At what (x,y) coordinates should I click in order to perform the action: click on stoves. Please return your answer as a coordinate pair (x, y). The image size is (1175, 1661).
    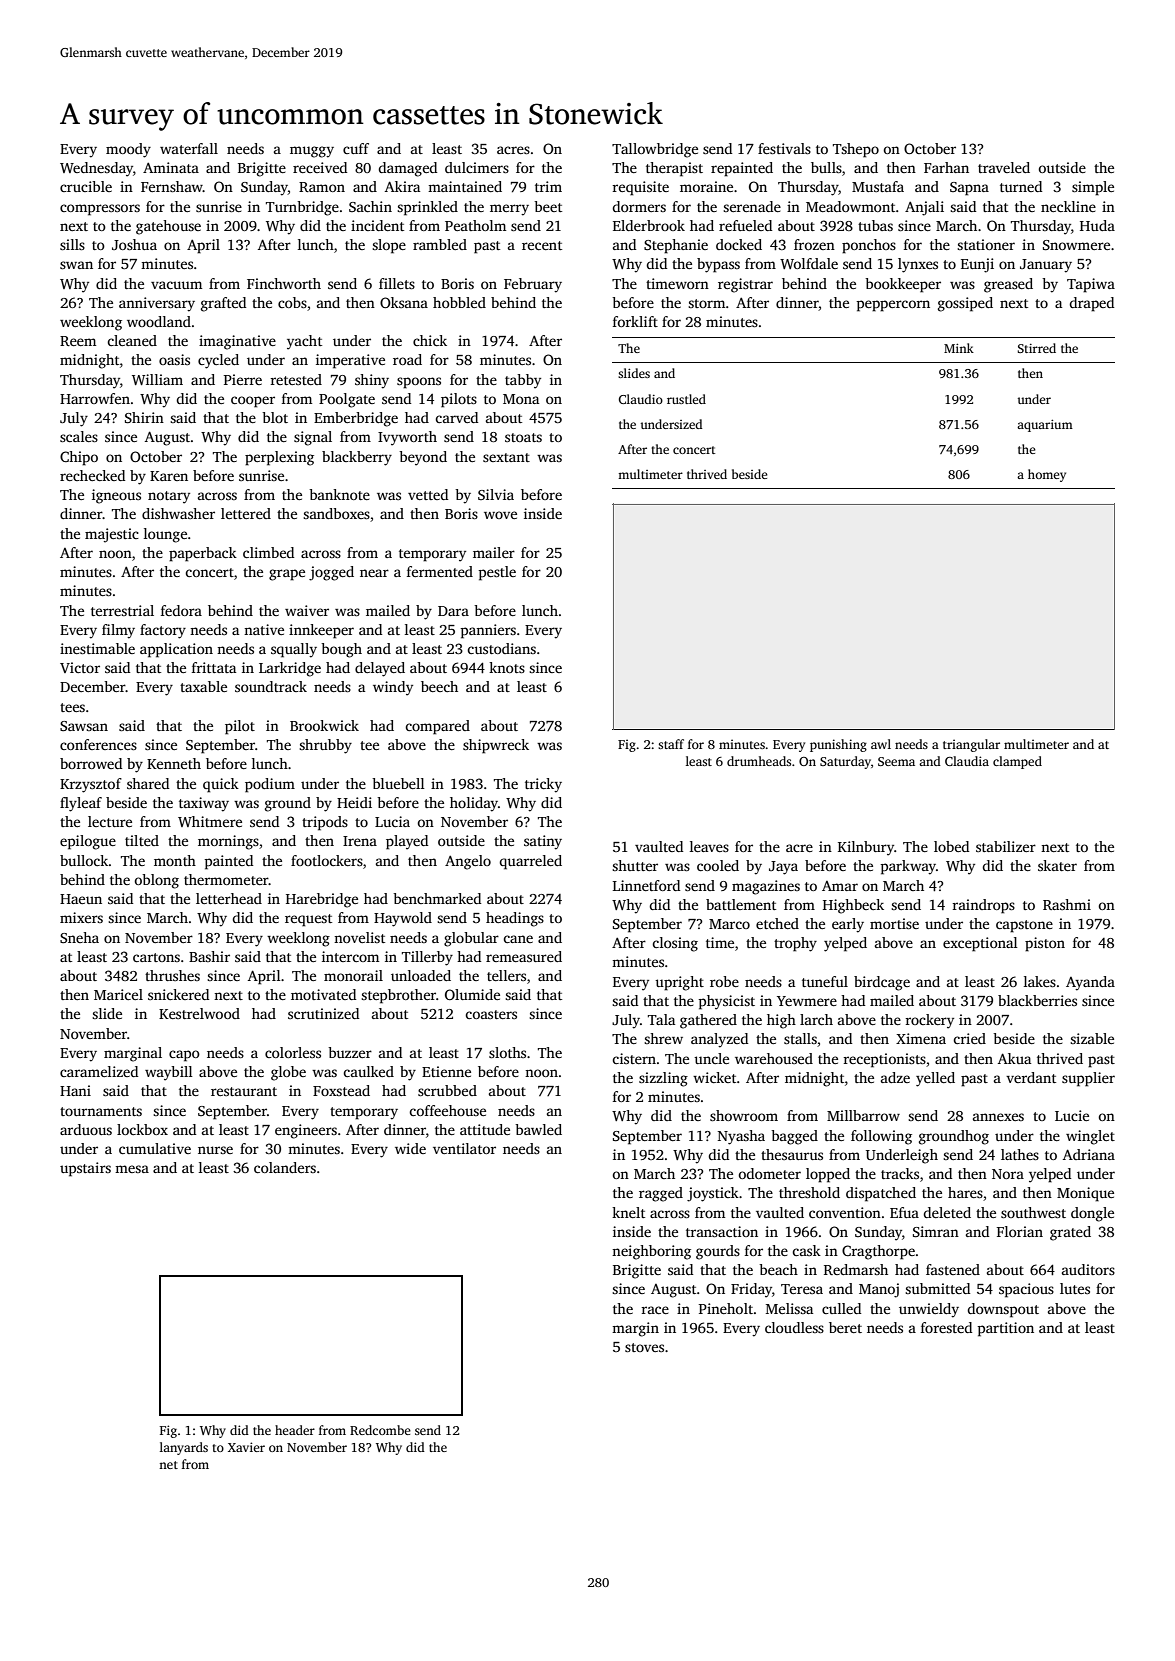
    Looking at the image, I should click on (644, 1347).
